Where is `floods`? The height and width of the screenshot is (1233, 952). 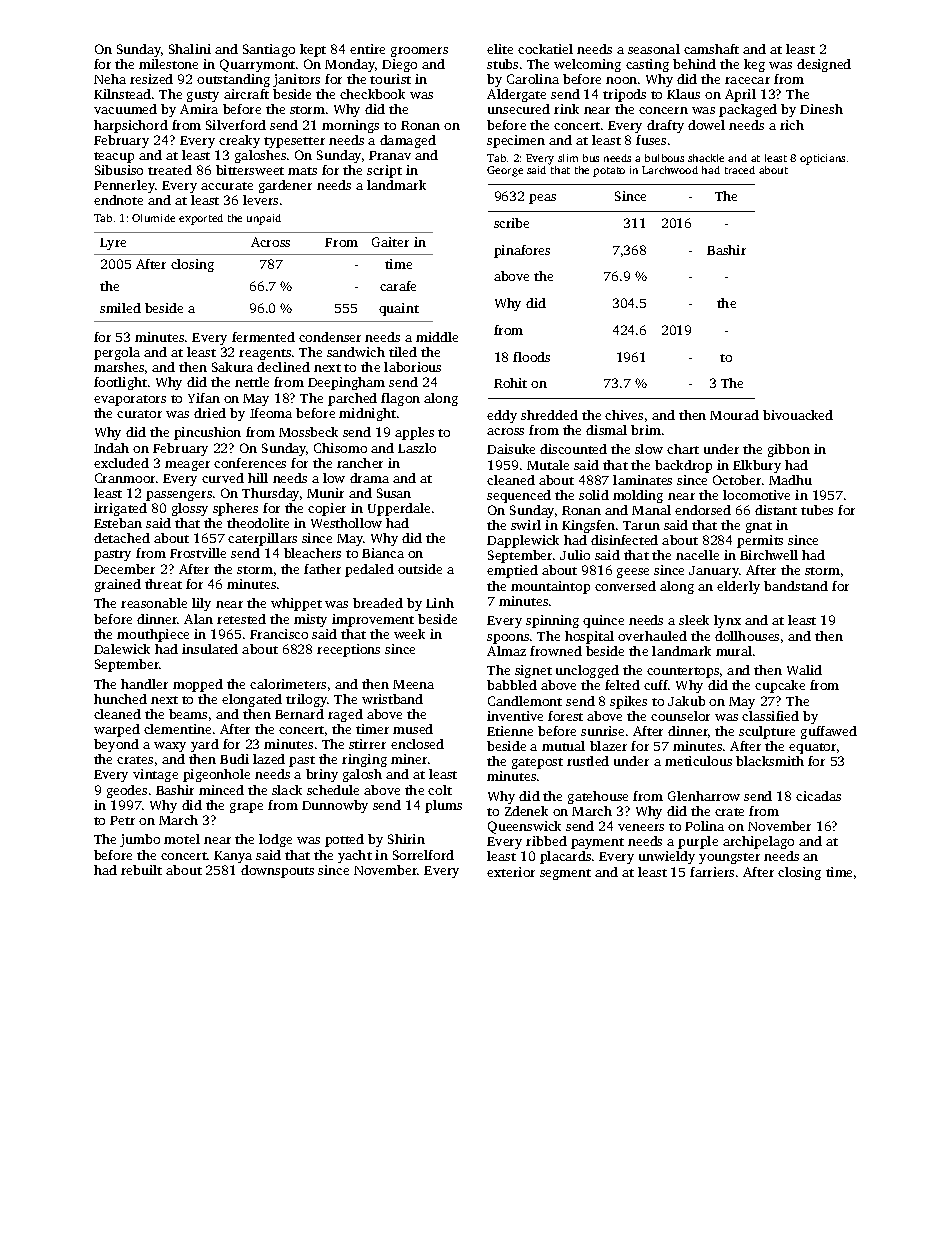 floods is located at coordinates (531, 357).
